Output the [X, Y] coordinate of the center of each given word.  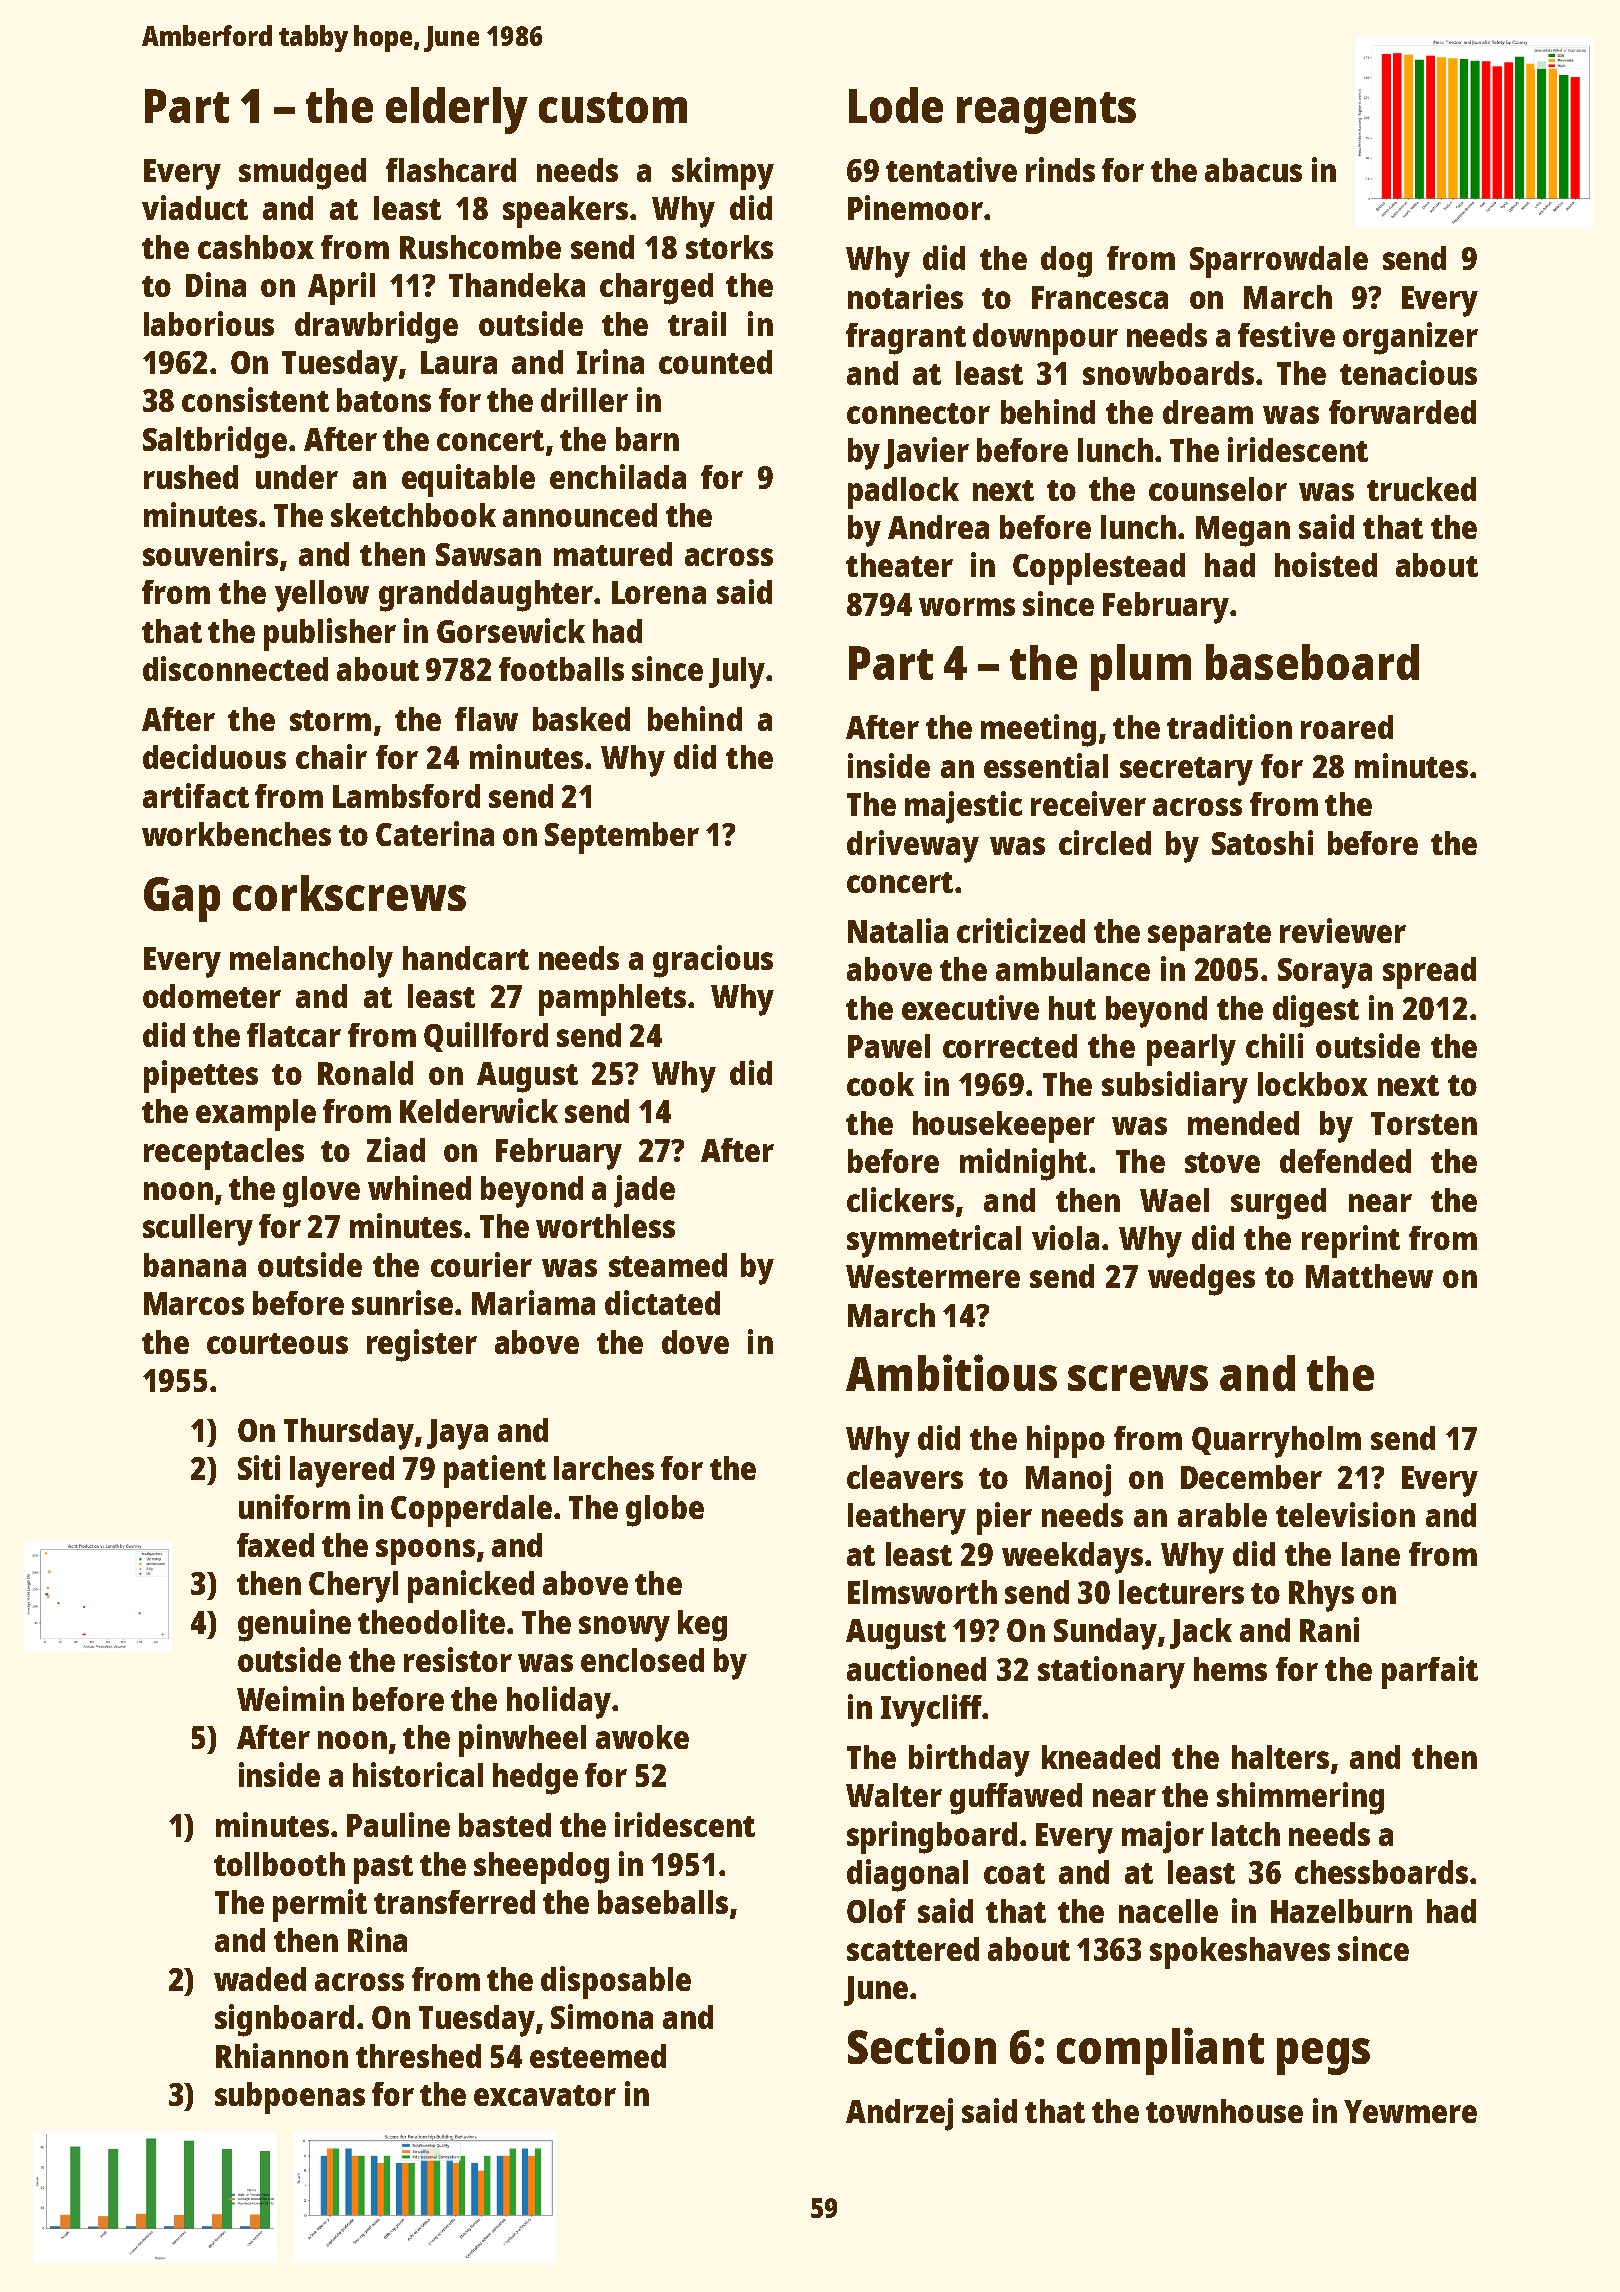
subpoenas [290, 2098]
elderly [457, 110]
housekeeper [1004, 1127]
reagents [1046, 113]
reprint [1351, 1241]
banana [195, 1265]
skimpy [723, 173]
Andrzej [899, 2114]
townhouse [1224, 2111]
